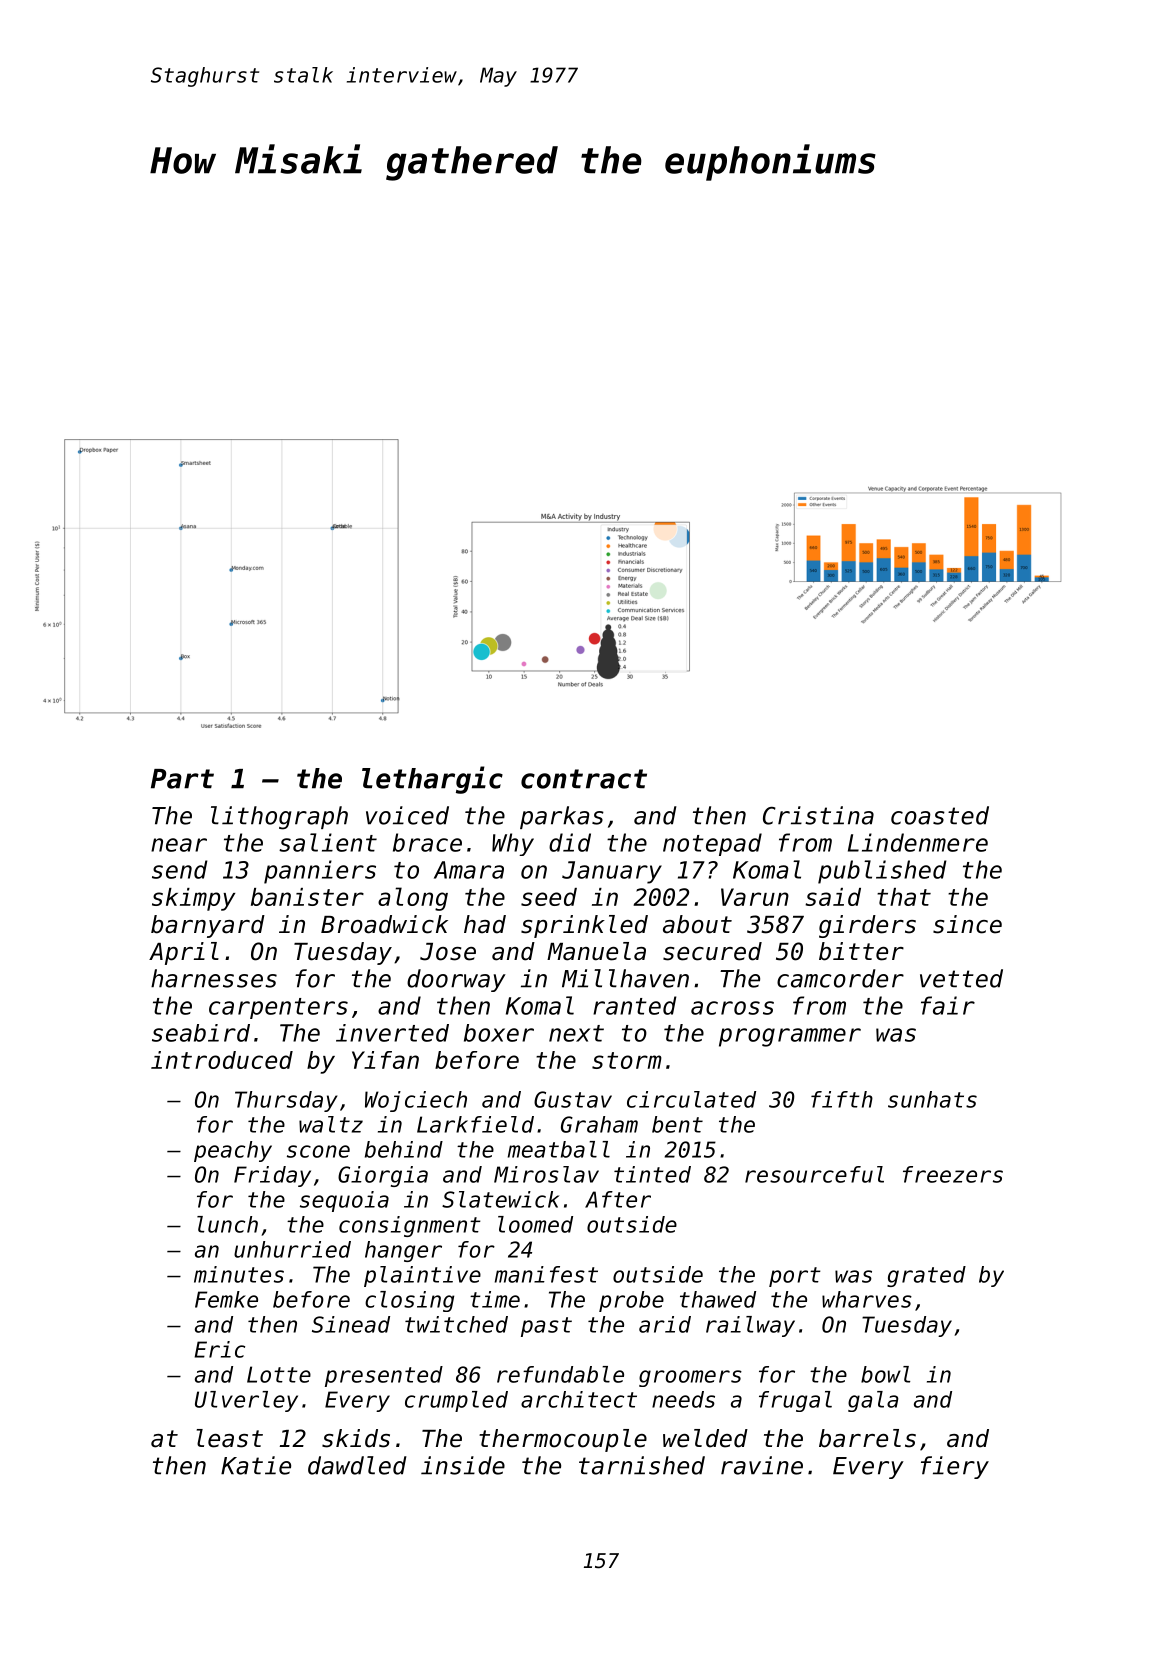  I want to click on presented, so click(384, 1376).
